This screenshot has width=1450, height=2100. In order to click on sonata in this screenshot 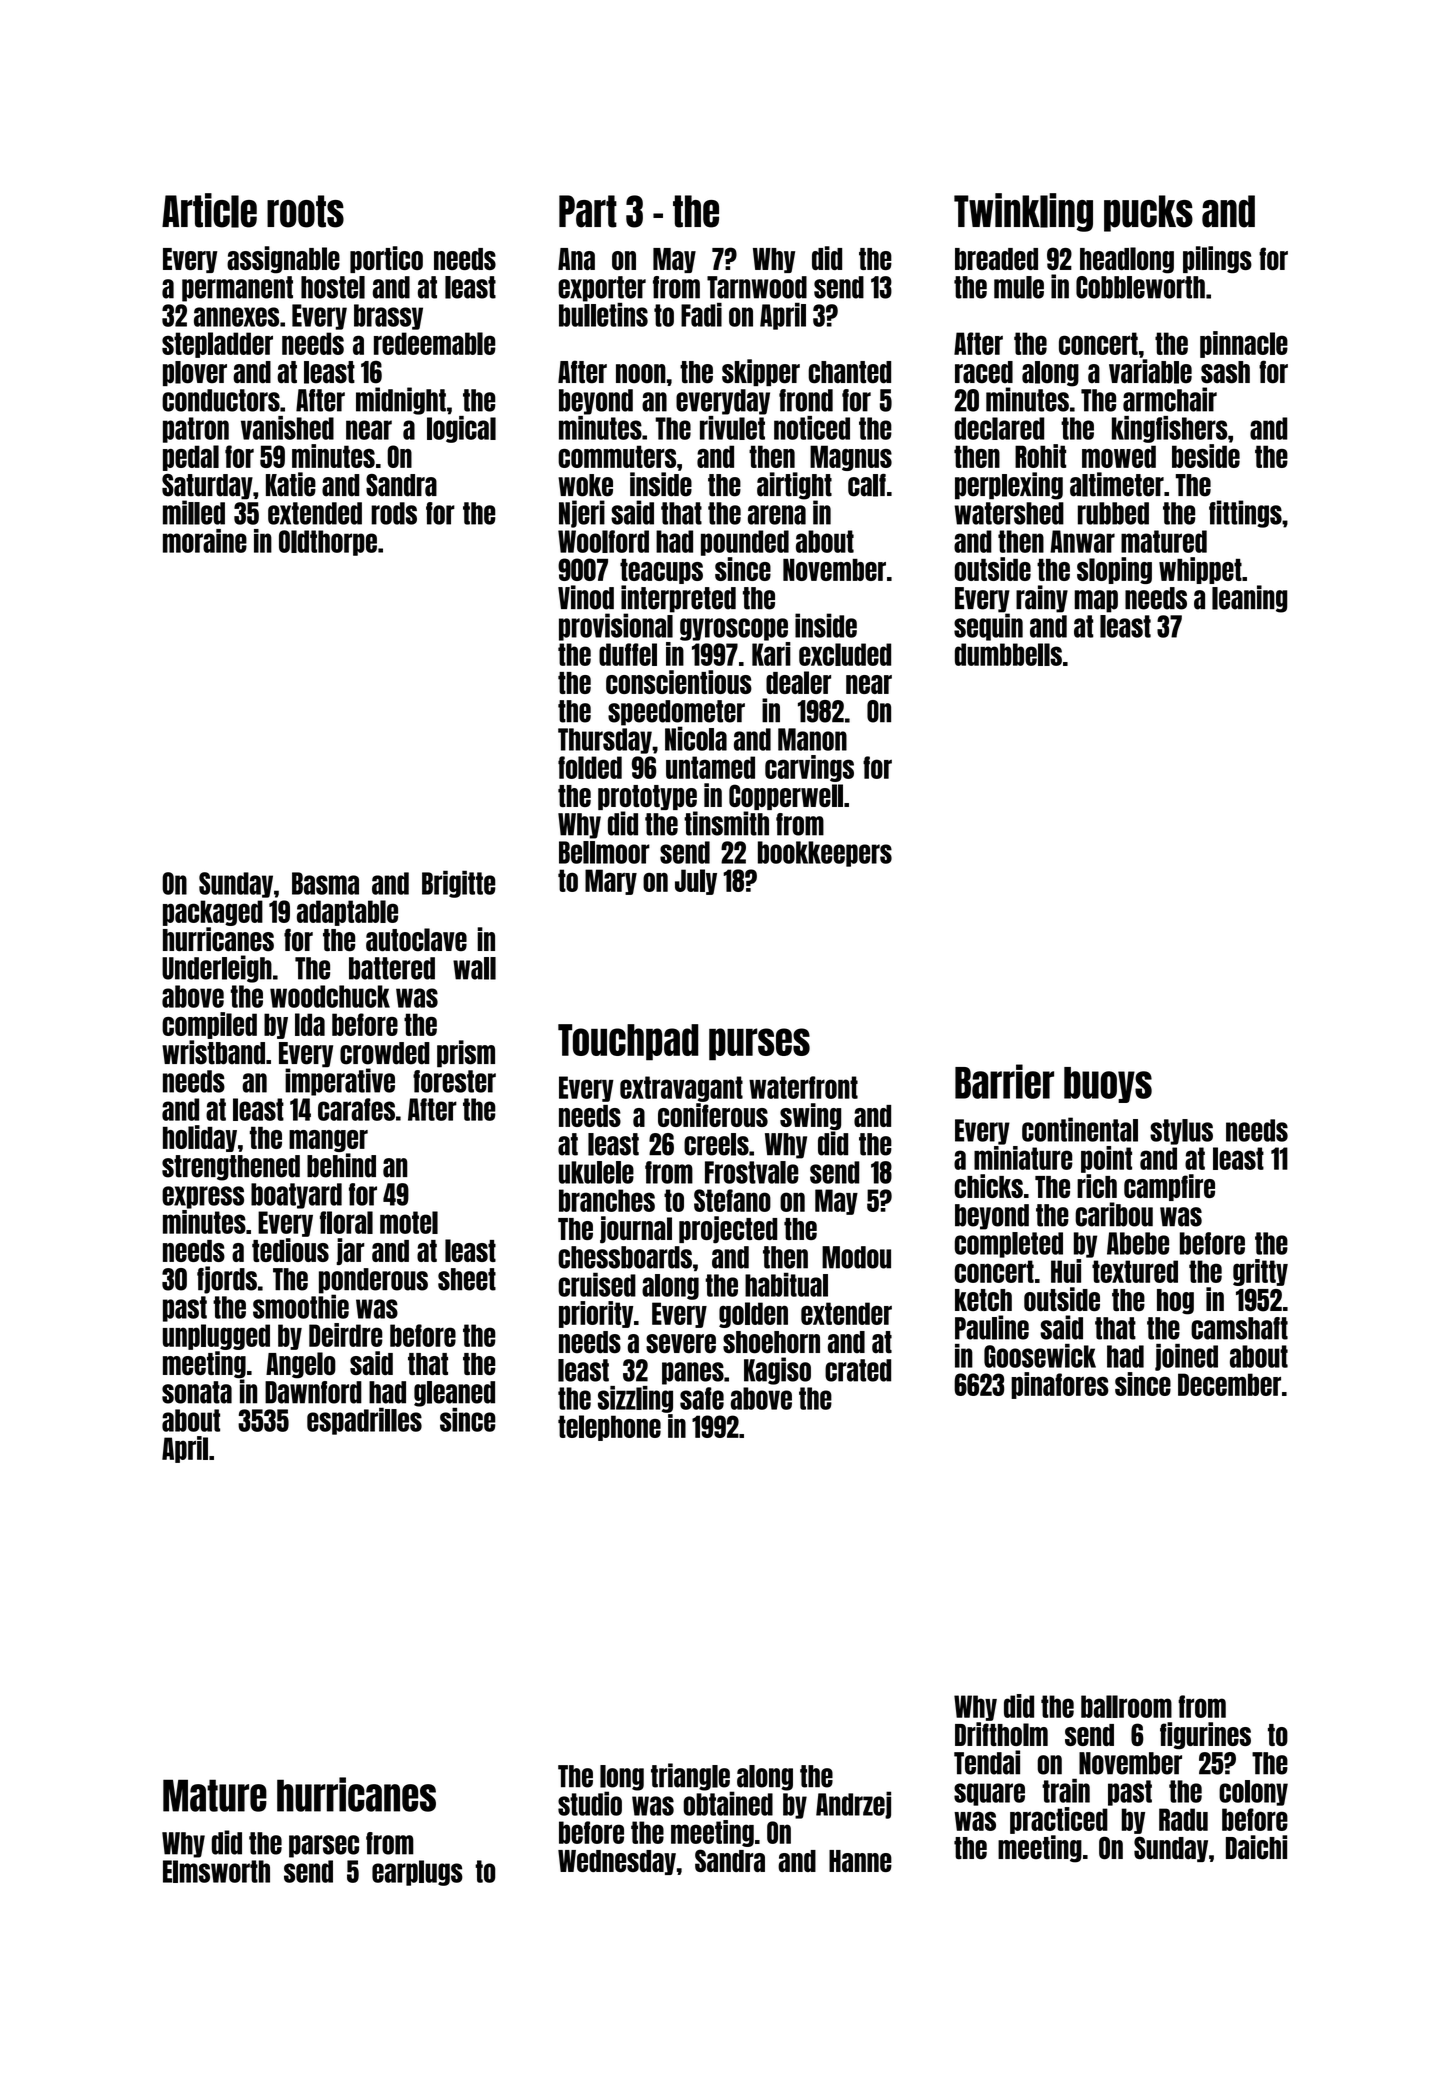, I will do `click(197, 1392)`.
